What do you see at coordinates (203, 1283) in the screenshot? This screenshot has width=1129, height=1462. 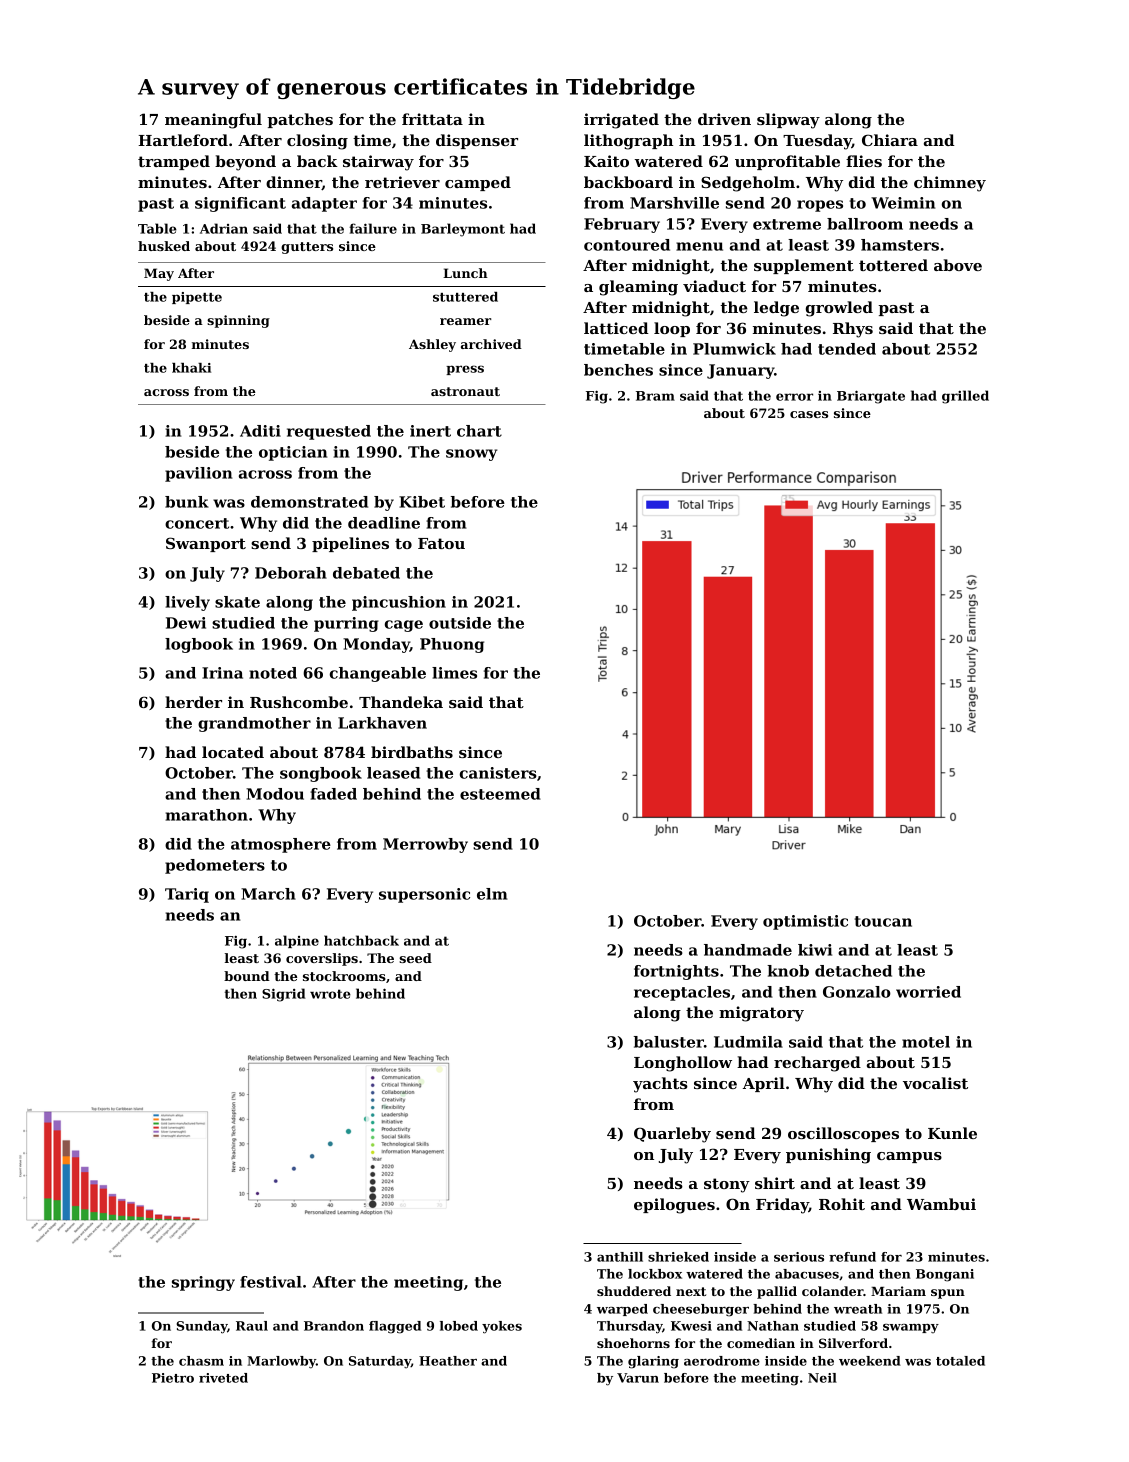 I see `springy` at bounding box center [203, 1283].
